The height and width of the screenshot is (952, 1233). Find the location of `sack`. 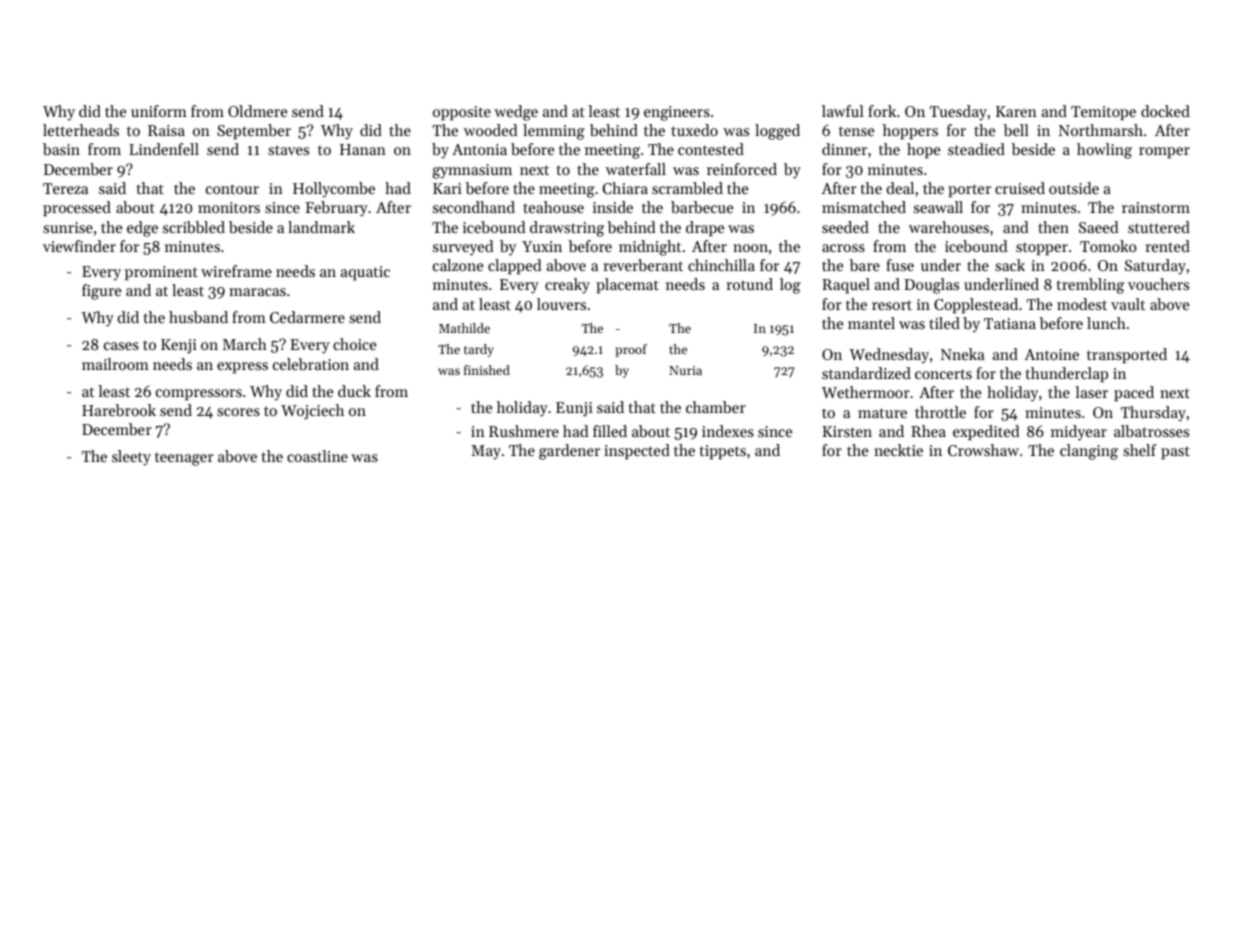

sack is located at coordinates (1010, 265).
